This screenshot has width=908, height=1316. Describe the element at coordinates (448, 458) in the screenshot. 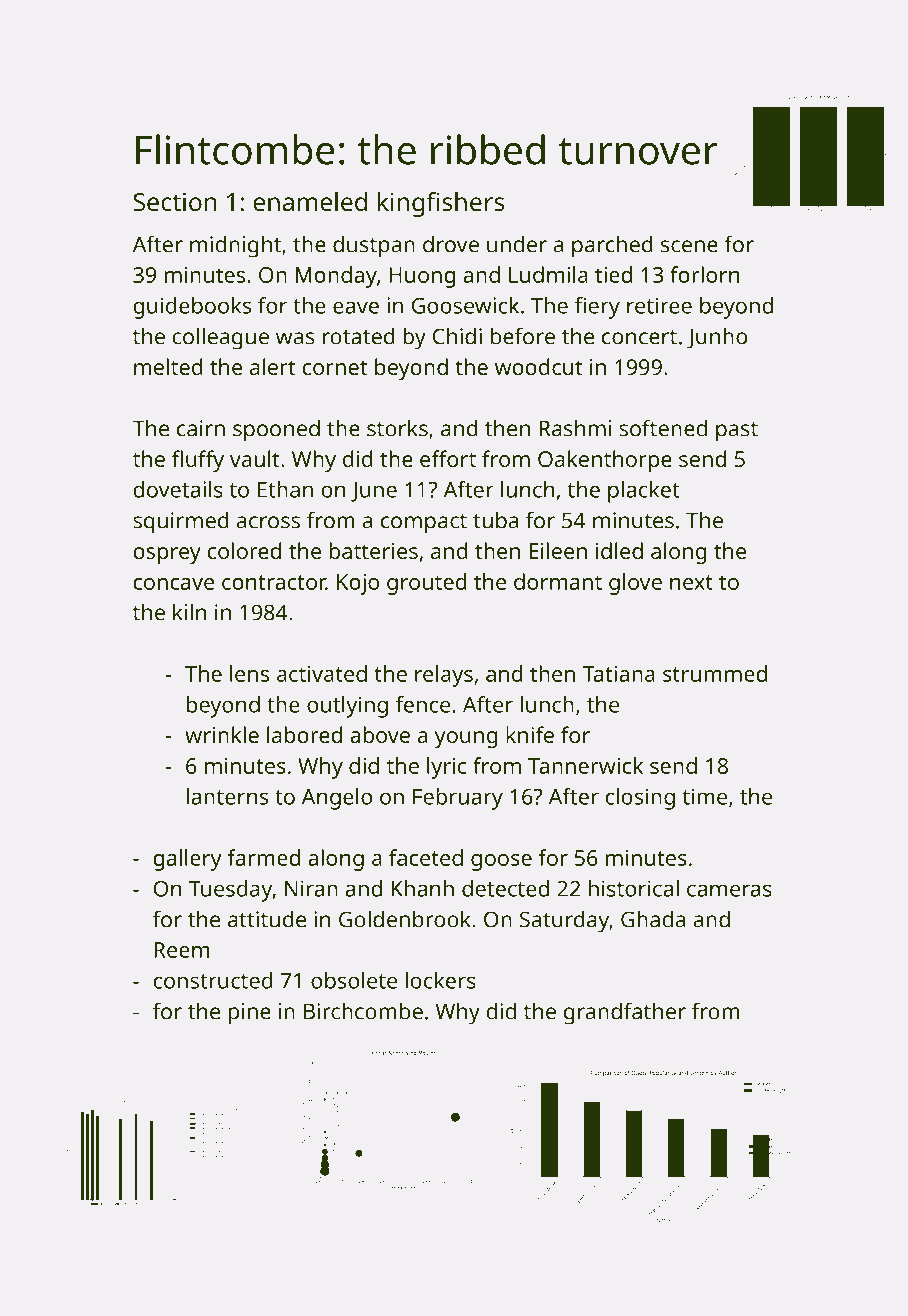

I see `effort` at that location.
